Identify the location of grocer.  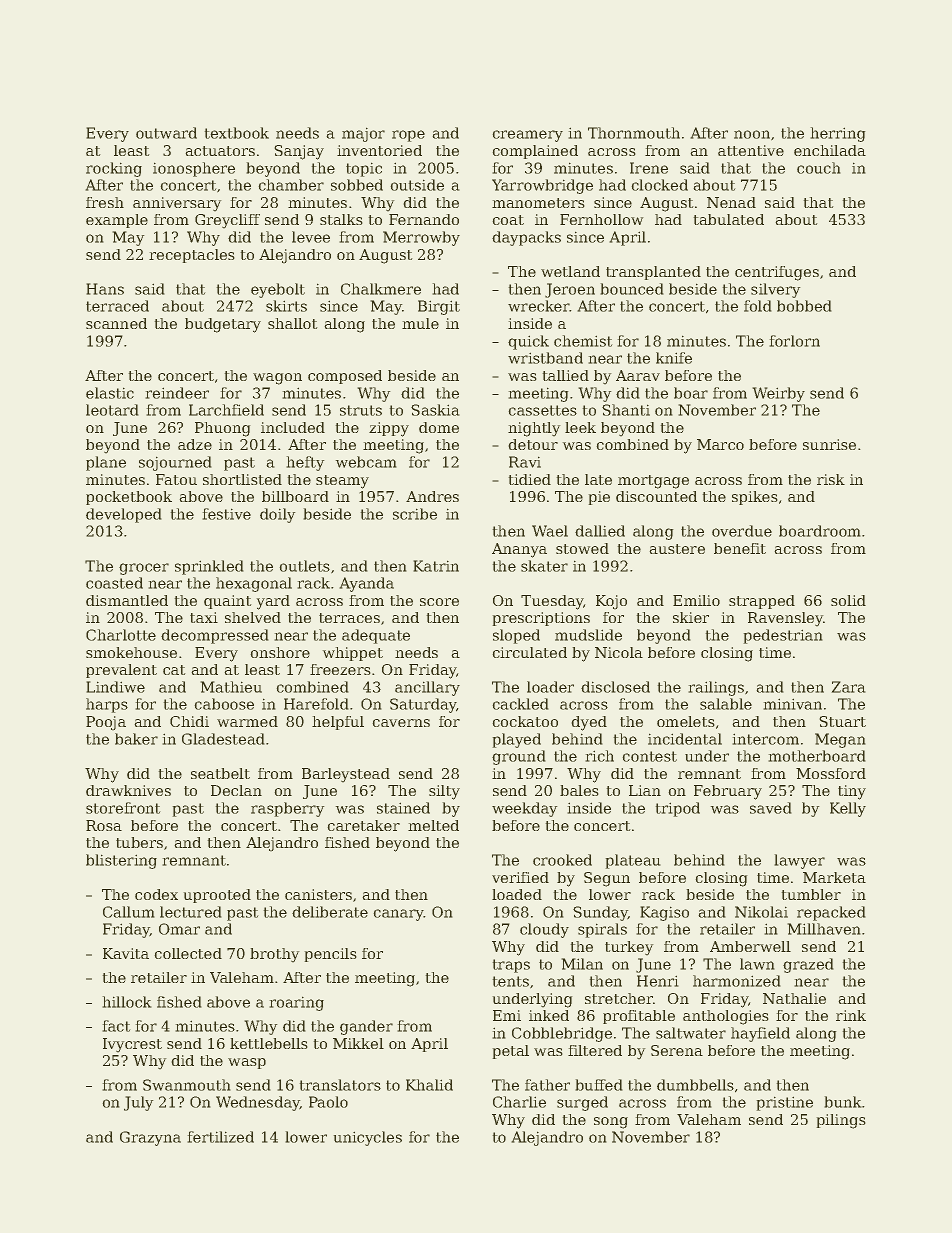
(144, 569).
